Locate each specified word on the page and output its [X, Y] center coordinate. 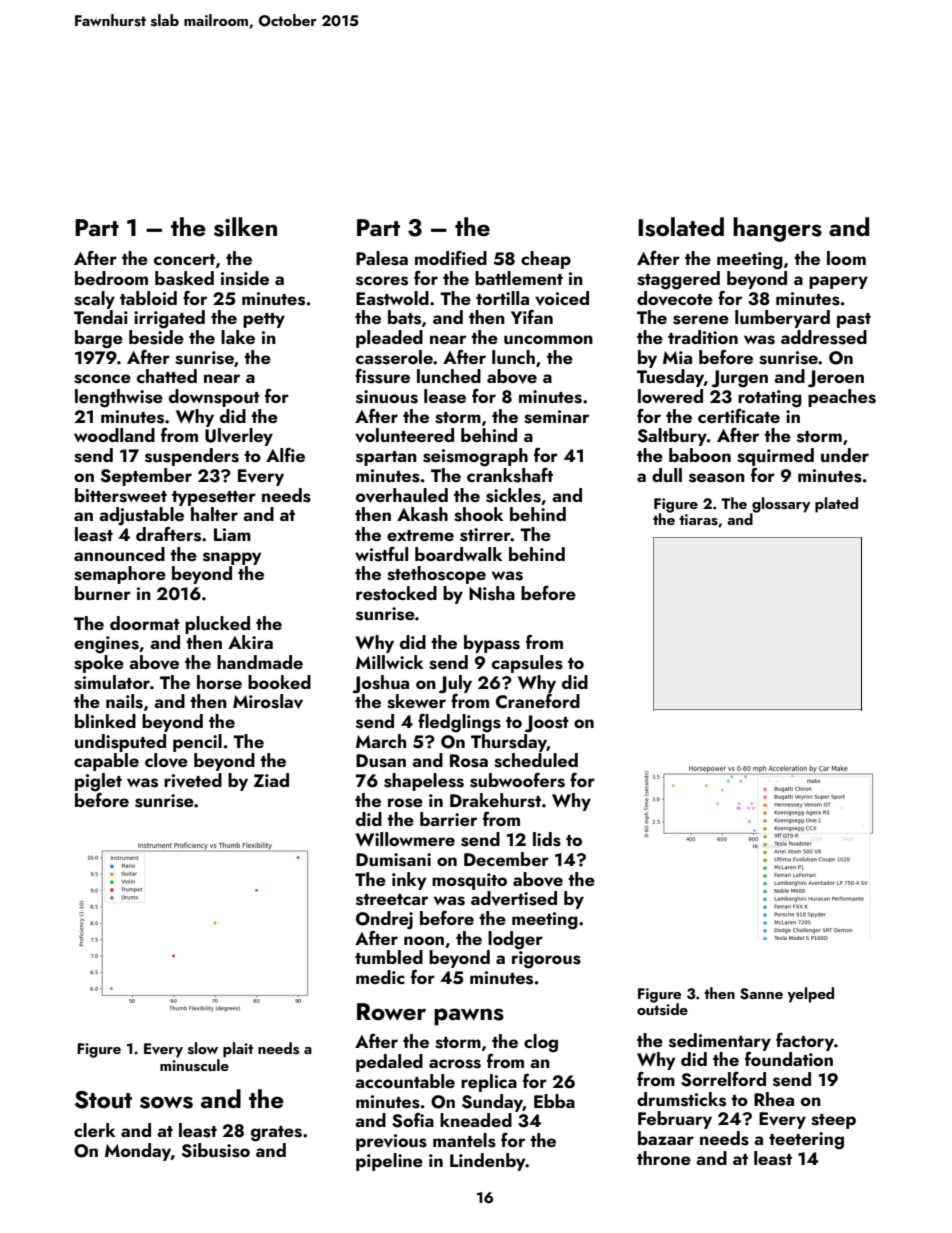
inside [245, 278]
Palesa [382, 258]
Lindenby [488, 1162]
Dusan [381, 761]
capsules [527, 664]
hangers [777, 229]
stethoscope [436, 575]
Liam [232, 534]
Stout [103, 1100]
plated [836, 505]
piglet [98, 782]
